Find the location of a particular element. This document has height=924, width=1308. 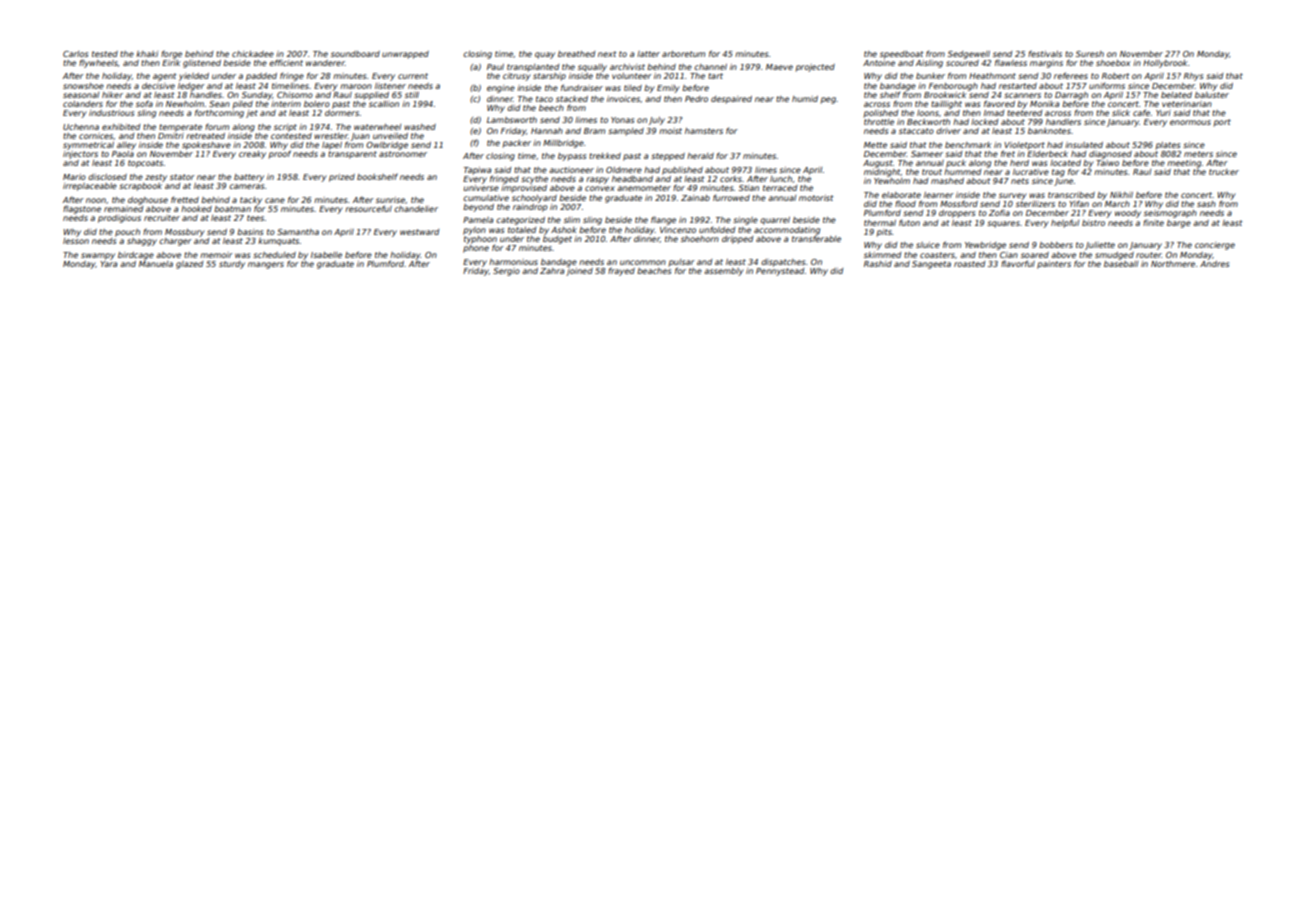

Robert is located at coordinates (1116, 76).
